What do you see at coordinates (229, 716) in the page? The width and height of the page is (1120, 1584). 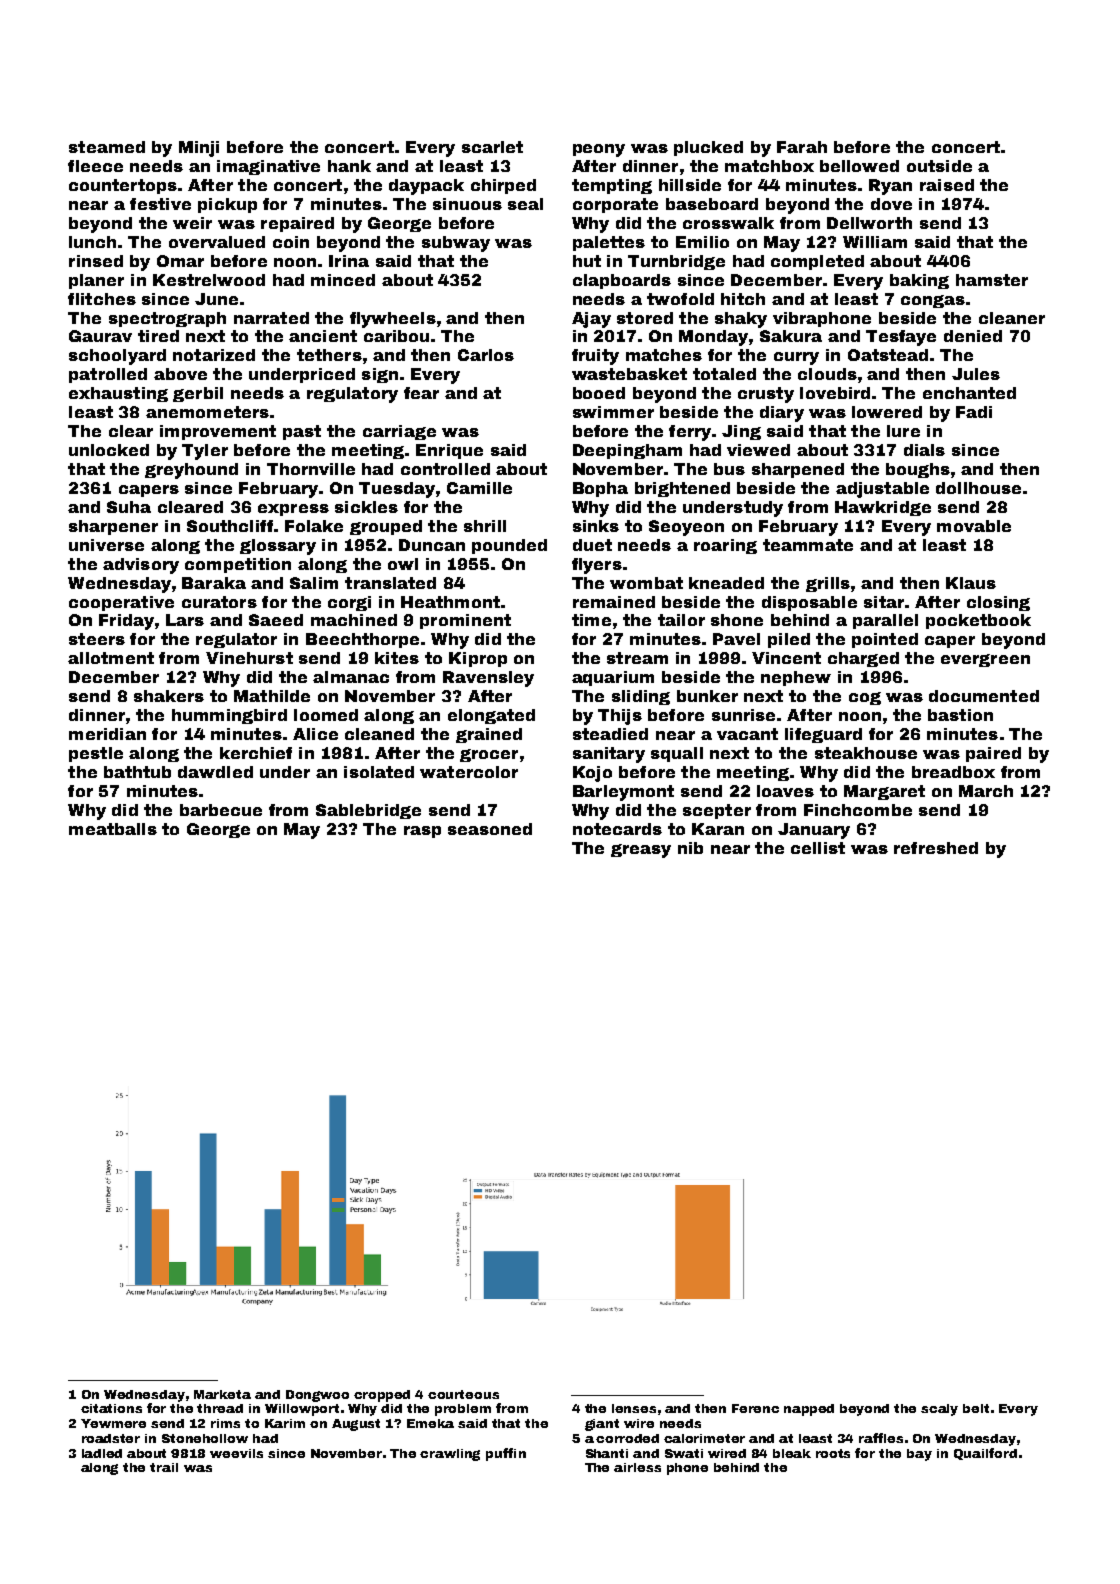 I see `hummingbird` at bounding box center [229, 716].
